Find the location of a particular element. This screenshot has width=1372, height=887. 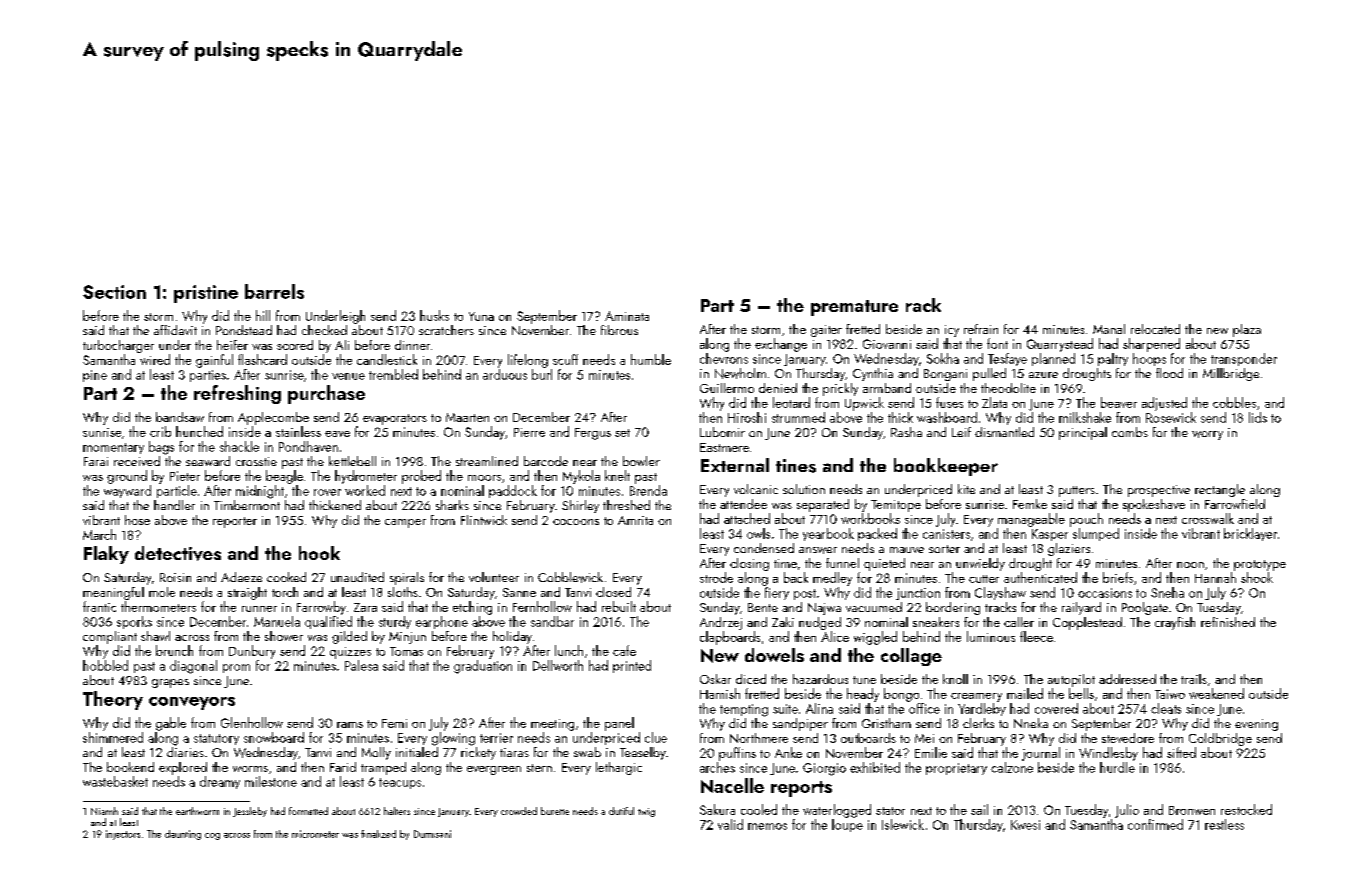

scored is located at coordinates (295, 345).
